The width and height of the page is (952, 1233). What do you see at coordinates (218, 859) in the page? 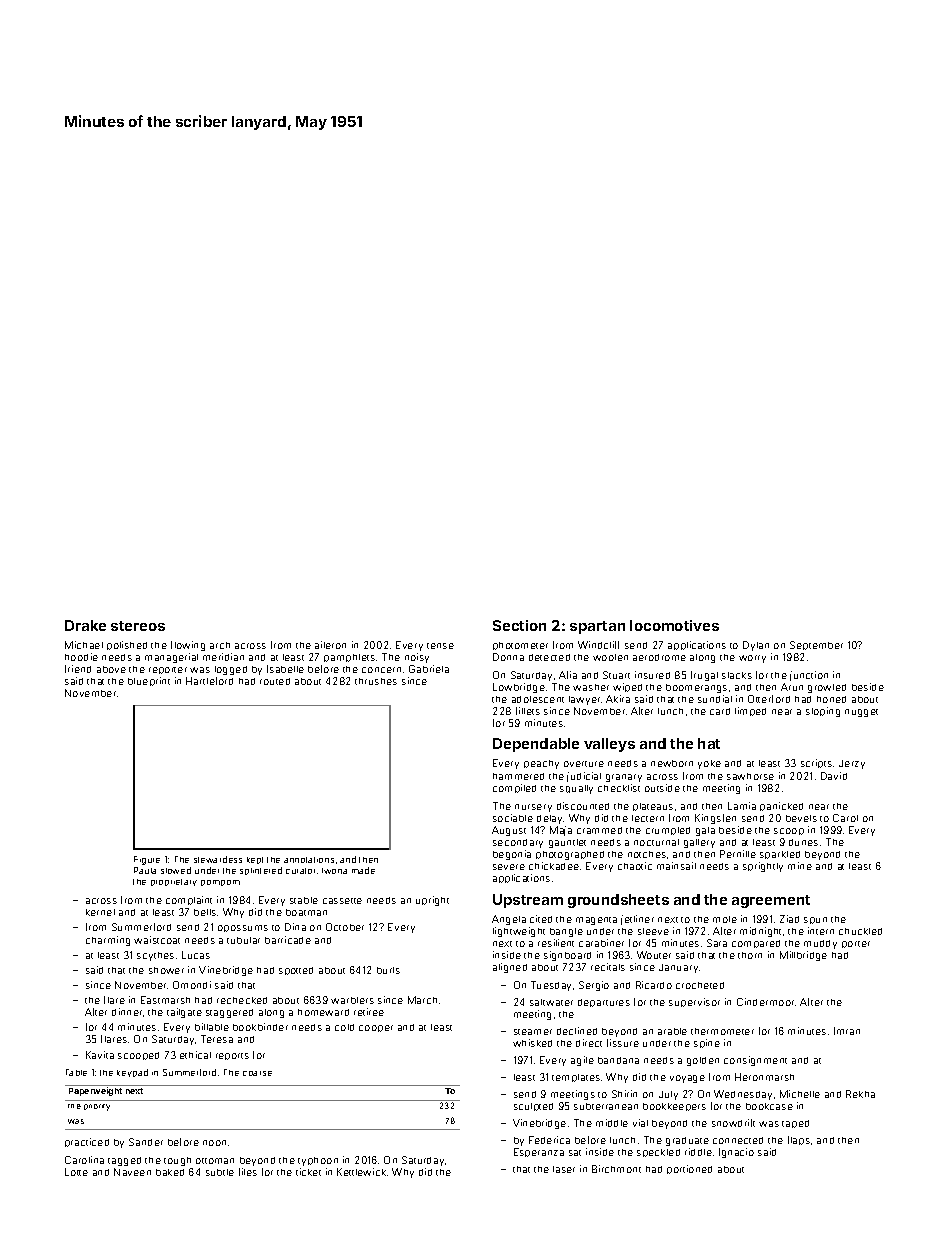
I see `stewardess` at bounding box center [218, 859].
